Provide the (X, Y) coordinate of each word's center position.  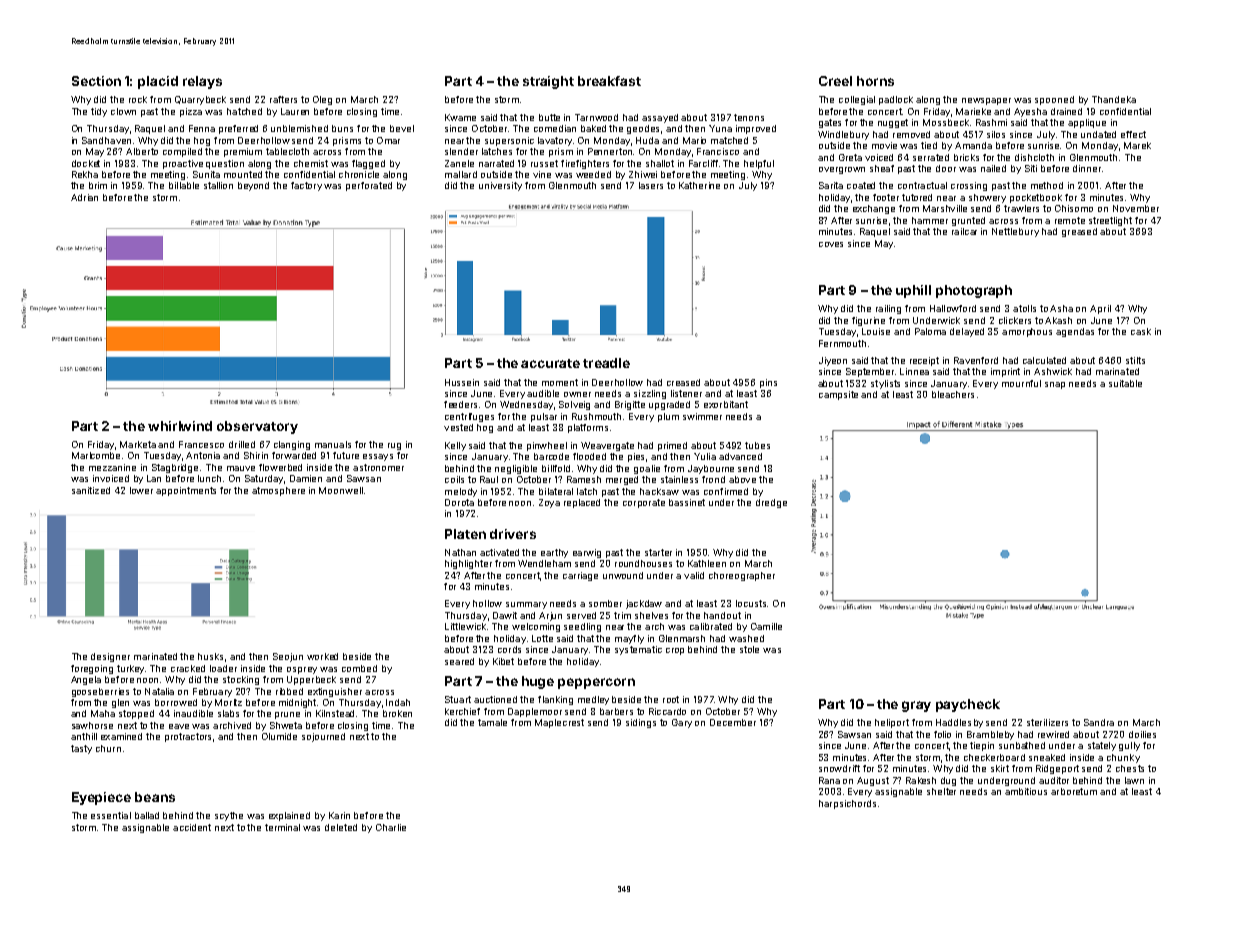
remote (1070, 220)
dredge (771, 503)
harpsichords (847, 804)
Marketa (138, 444)
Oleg (322, 100)
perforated (369, 186)
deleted (341, 827)
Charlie (391, 827)
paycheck (968, 705)
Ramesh (584, 479)
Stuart (458, 699)
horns (875, 81)
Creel (835, 81)
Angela (86, 680)
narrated (496, 163)
